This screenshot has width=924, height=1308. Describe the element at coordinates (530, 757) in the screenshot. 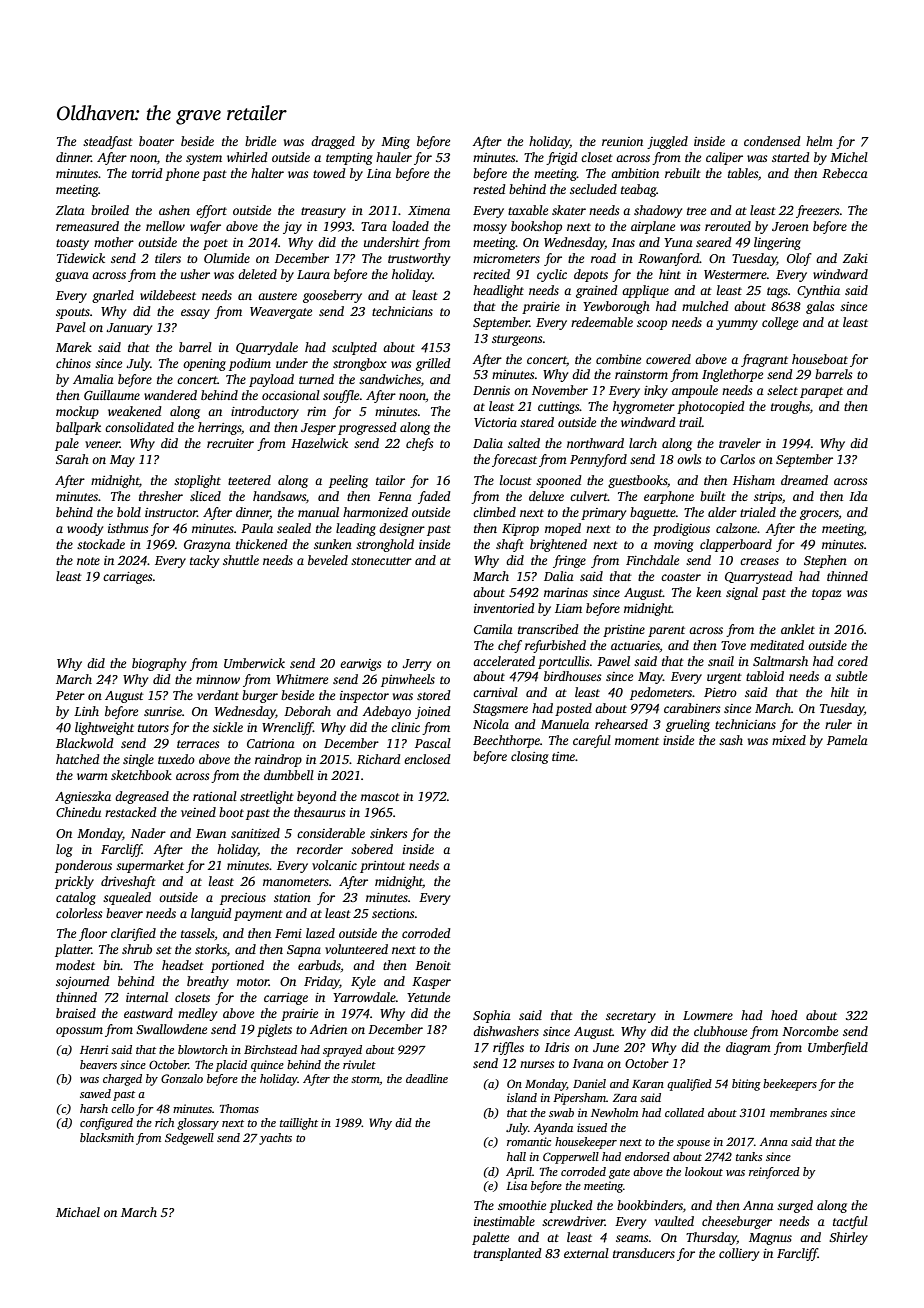

I see `closing` at that location.
